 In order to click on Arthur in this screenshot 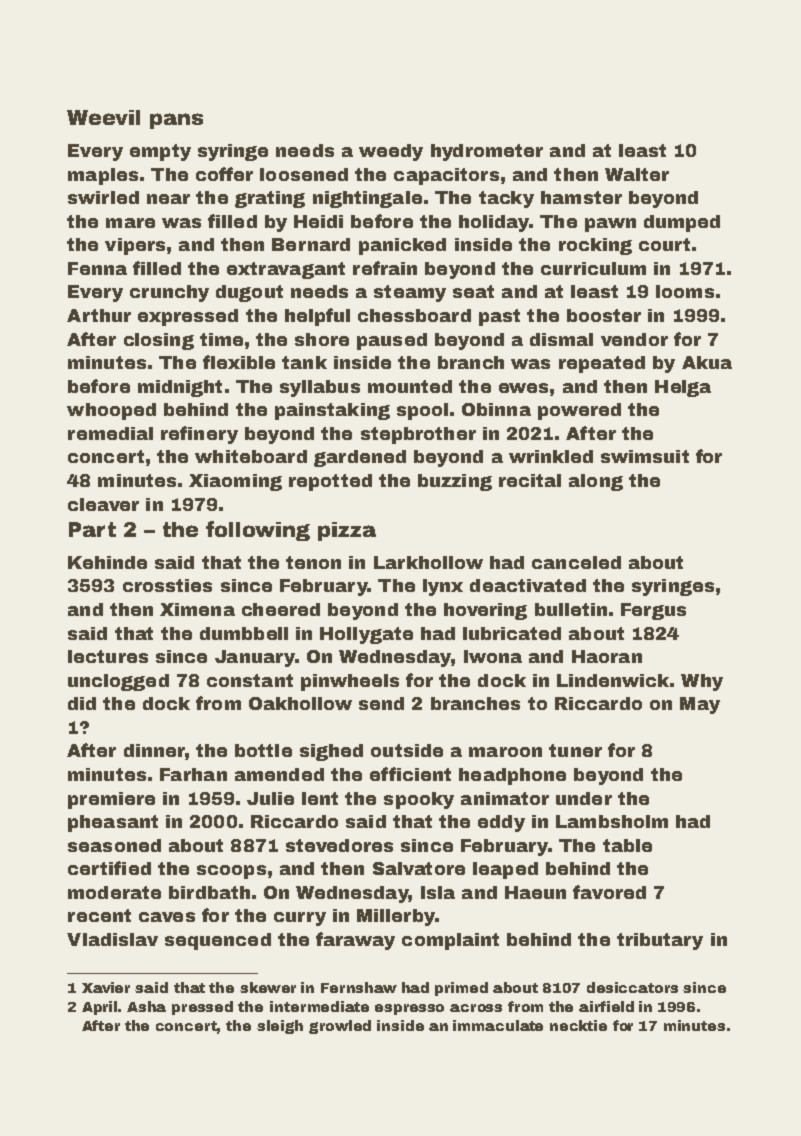, I will do `click(99, 315)`.
